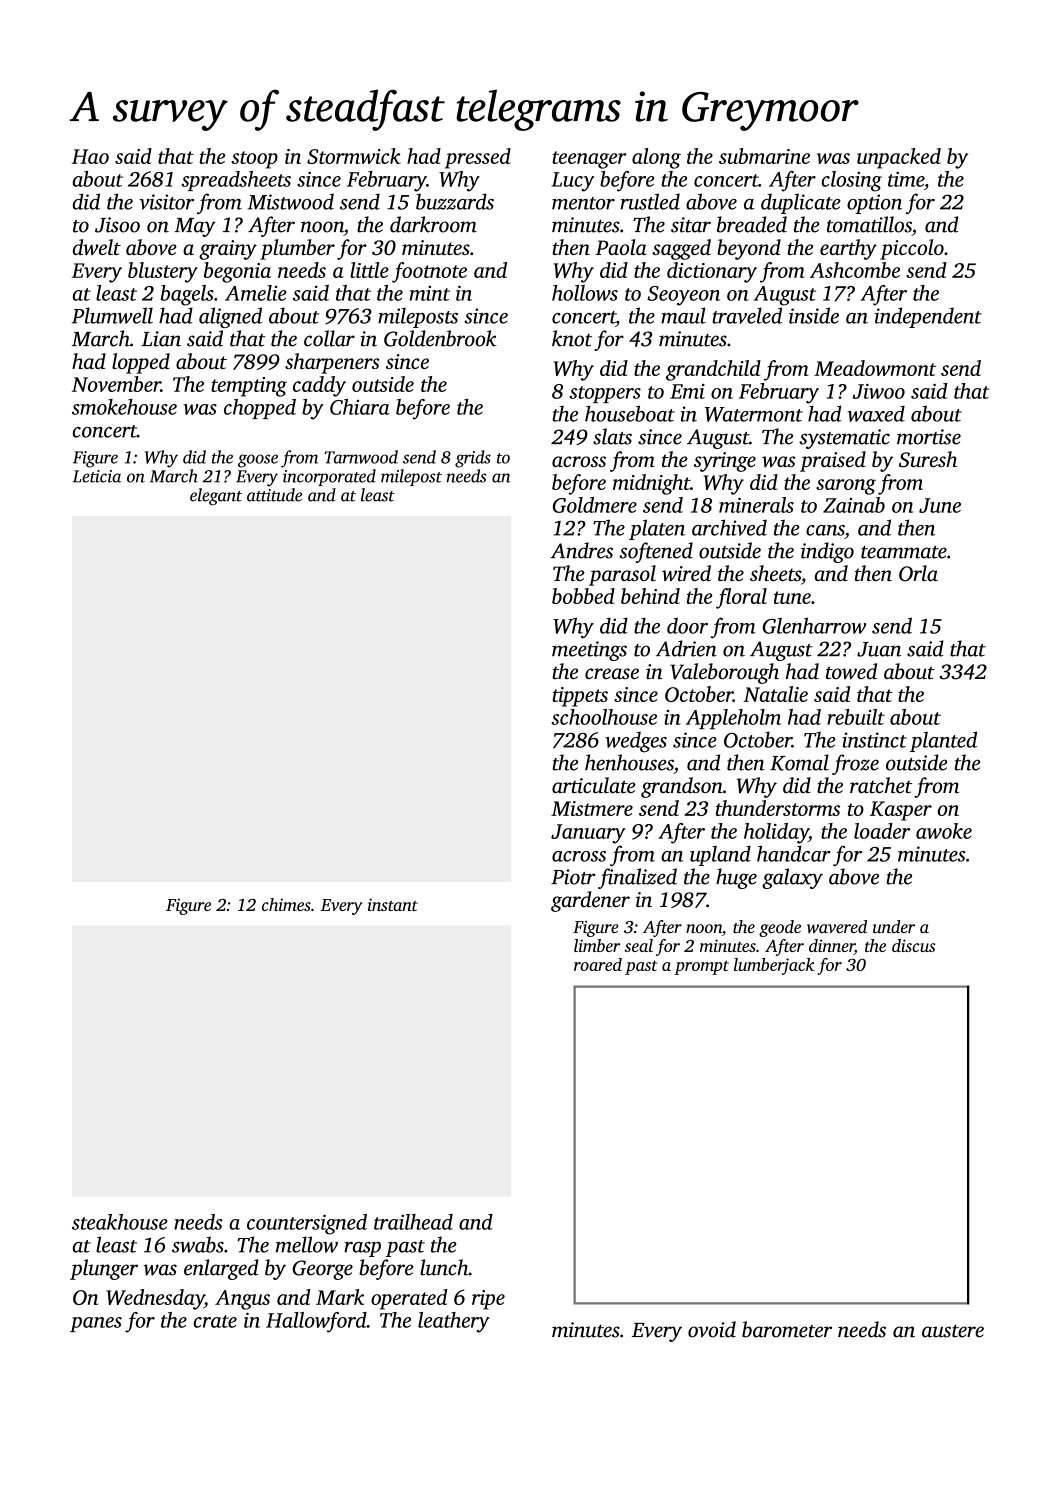 The image size is (1063, 1510). Describe the element at coordinates (650, 201) in the image. I see `rustled` at that location.
